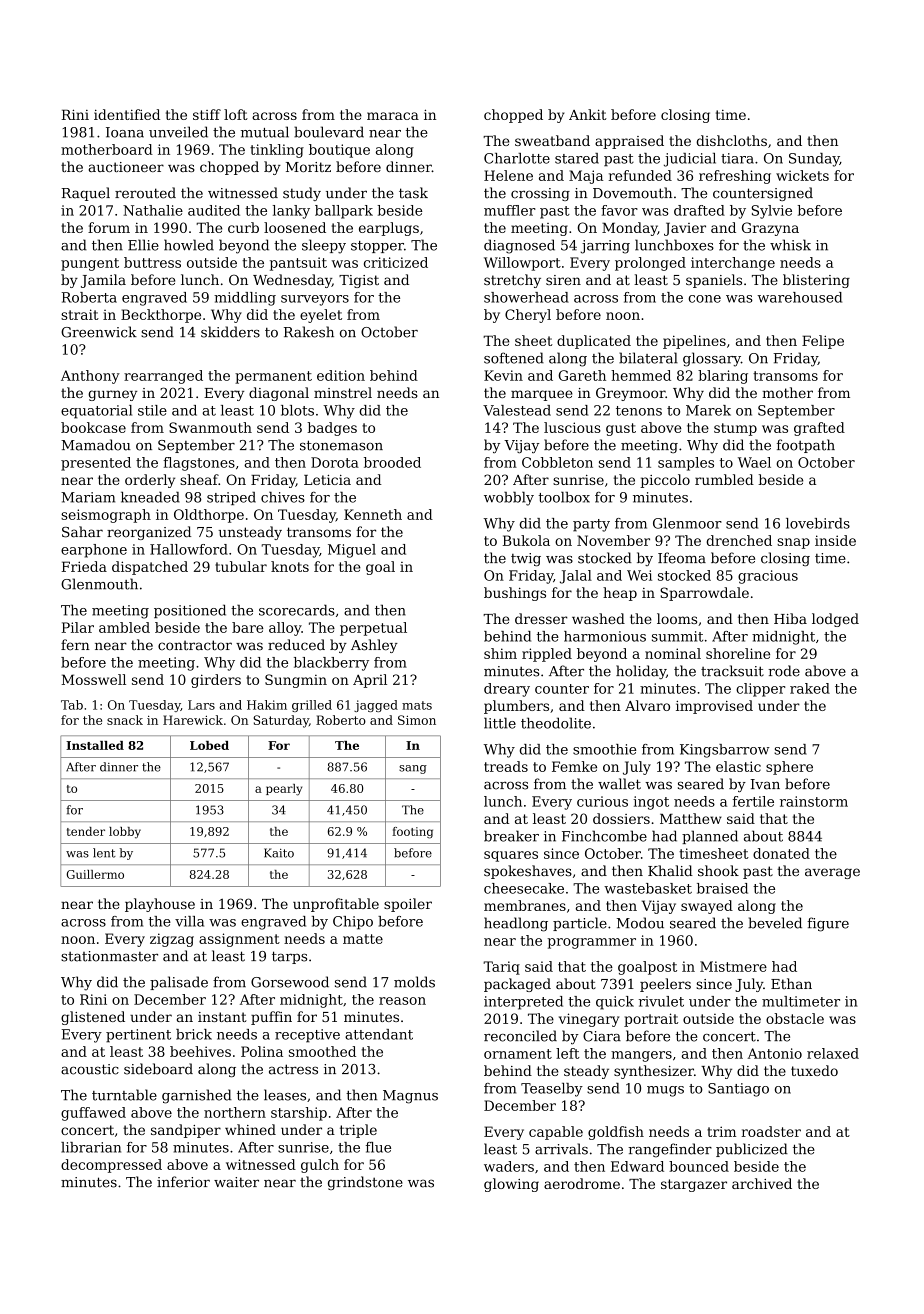  I want to click on identified, so click(127, 114).
